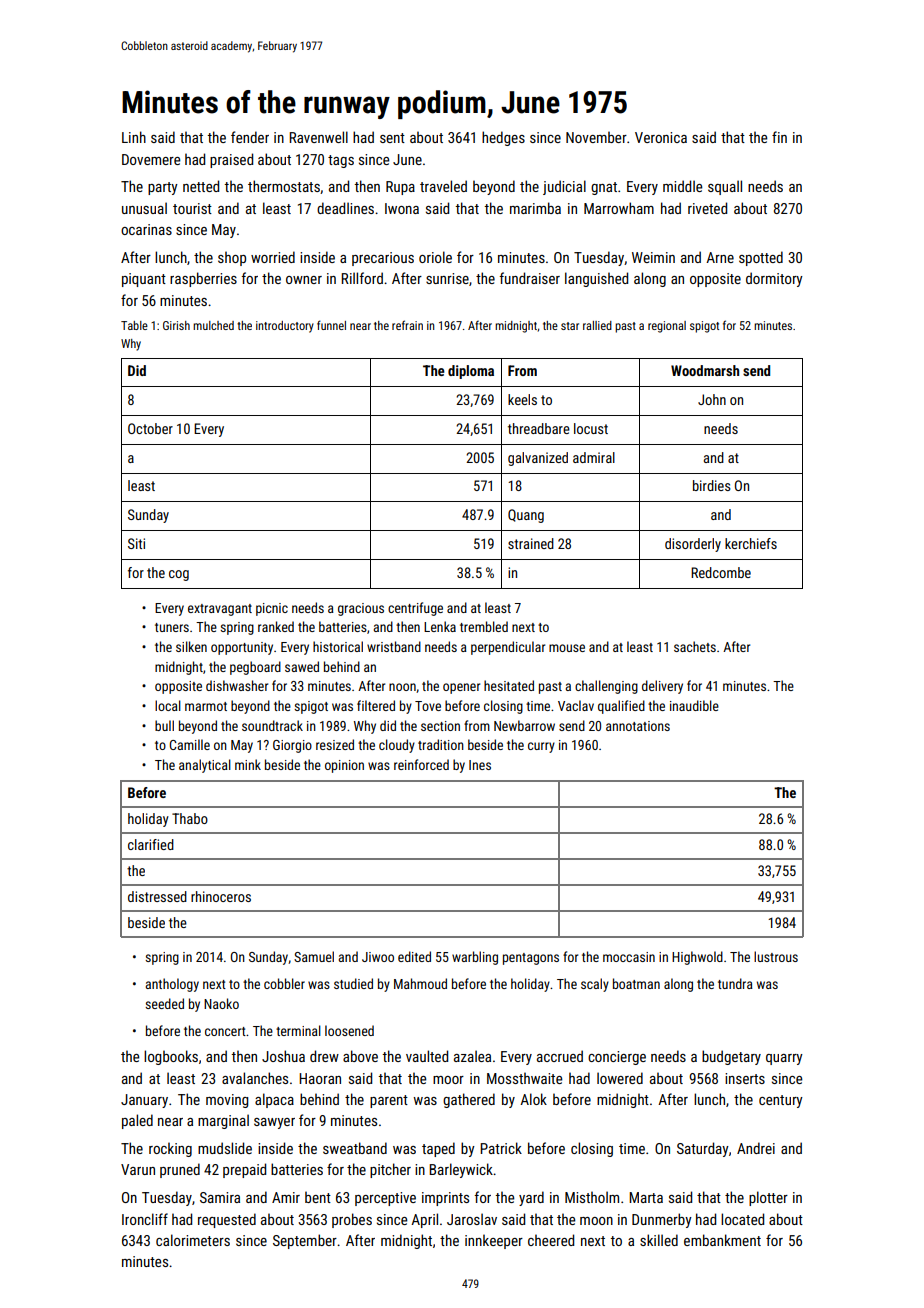 This image has width=924, height=1308. I want to click on edited, so click(414, 956).
